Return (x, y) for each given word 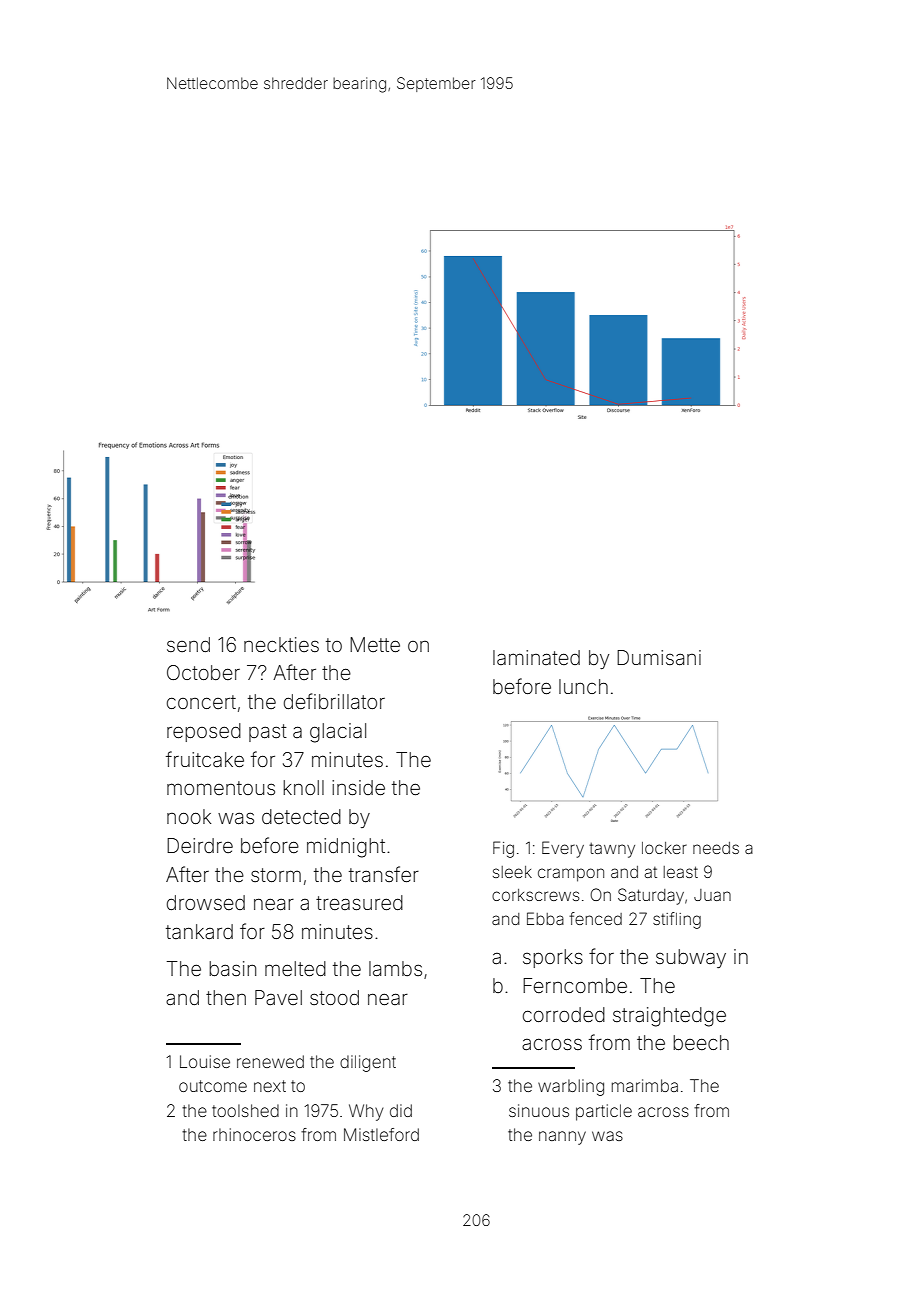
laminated (536, 657)
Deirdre (200, 845)
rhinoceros (254, 1134)
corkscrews (536, 895)
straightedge (669, 1017)
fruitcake (205, 759)
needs (716, 848)
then (226, 997)
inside (358, 787)
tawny (612, 850)
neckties (281, 644)
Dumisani (659, 657)
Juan (712, 895)
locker (664, 848)
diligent (368, 1063)
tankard (199, 931)
